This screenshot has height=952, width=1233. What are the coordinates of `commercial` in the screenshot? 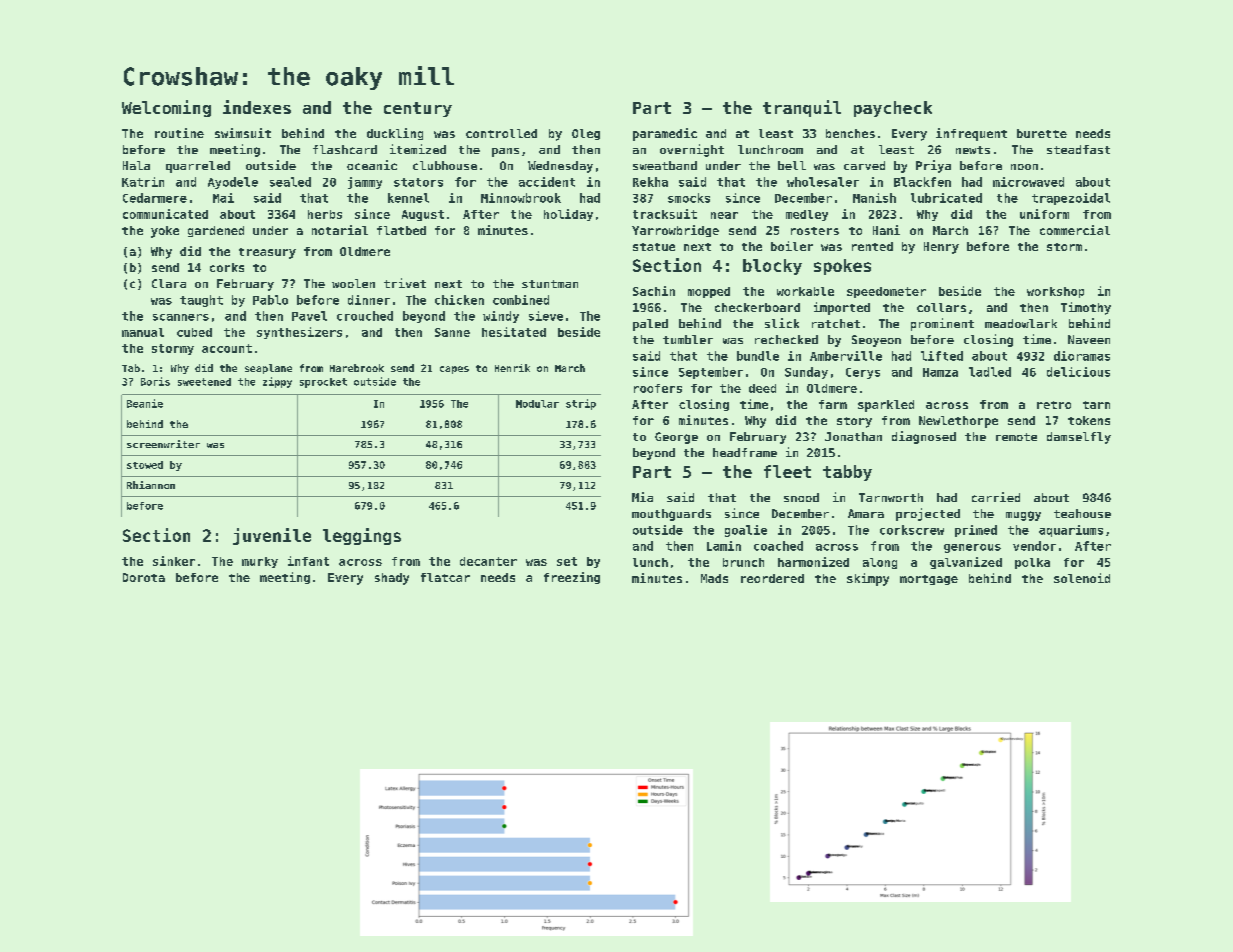 It's located at (1075, 230).
